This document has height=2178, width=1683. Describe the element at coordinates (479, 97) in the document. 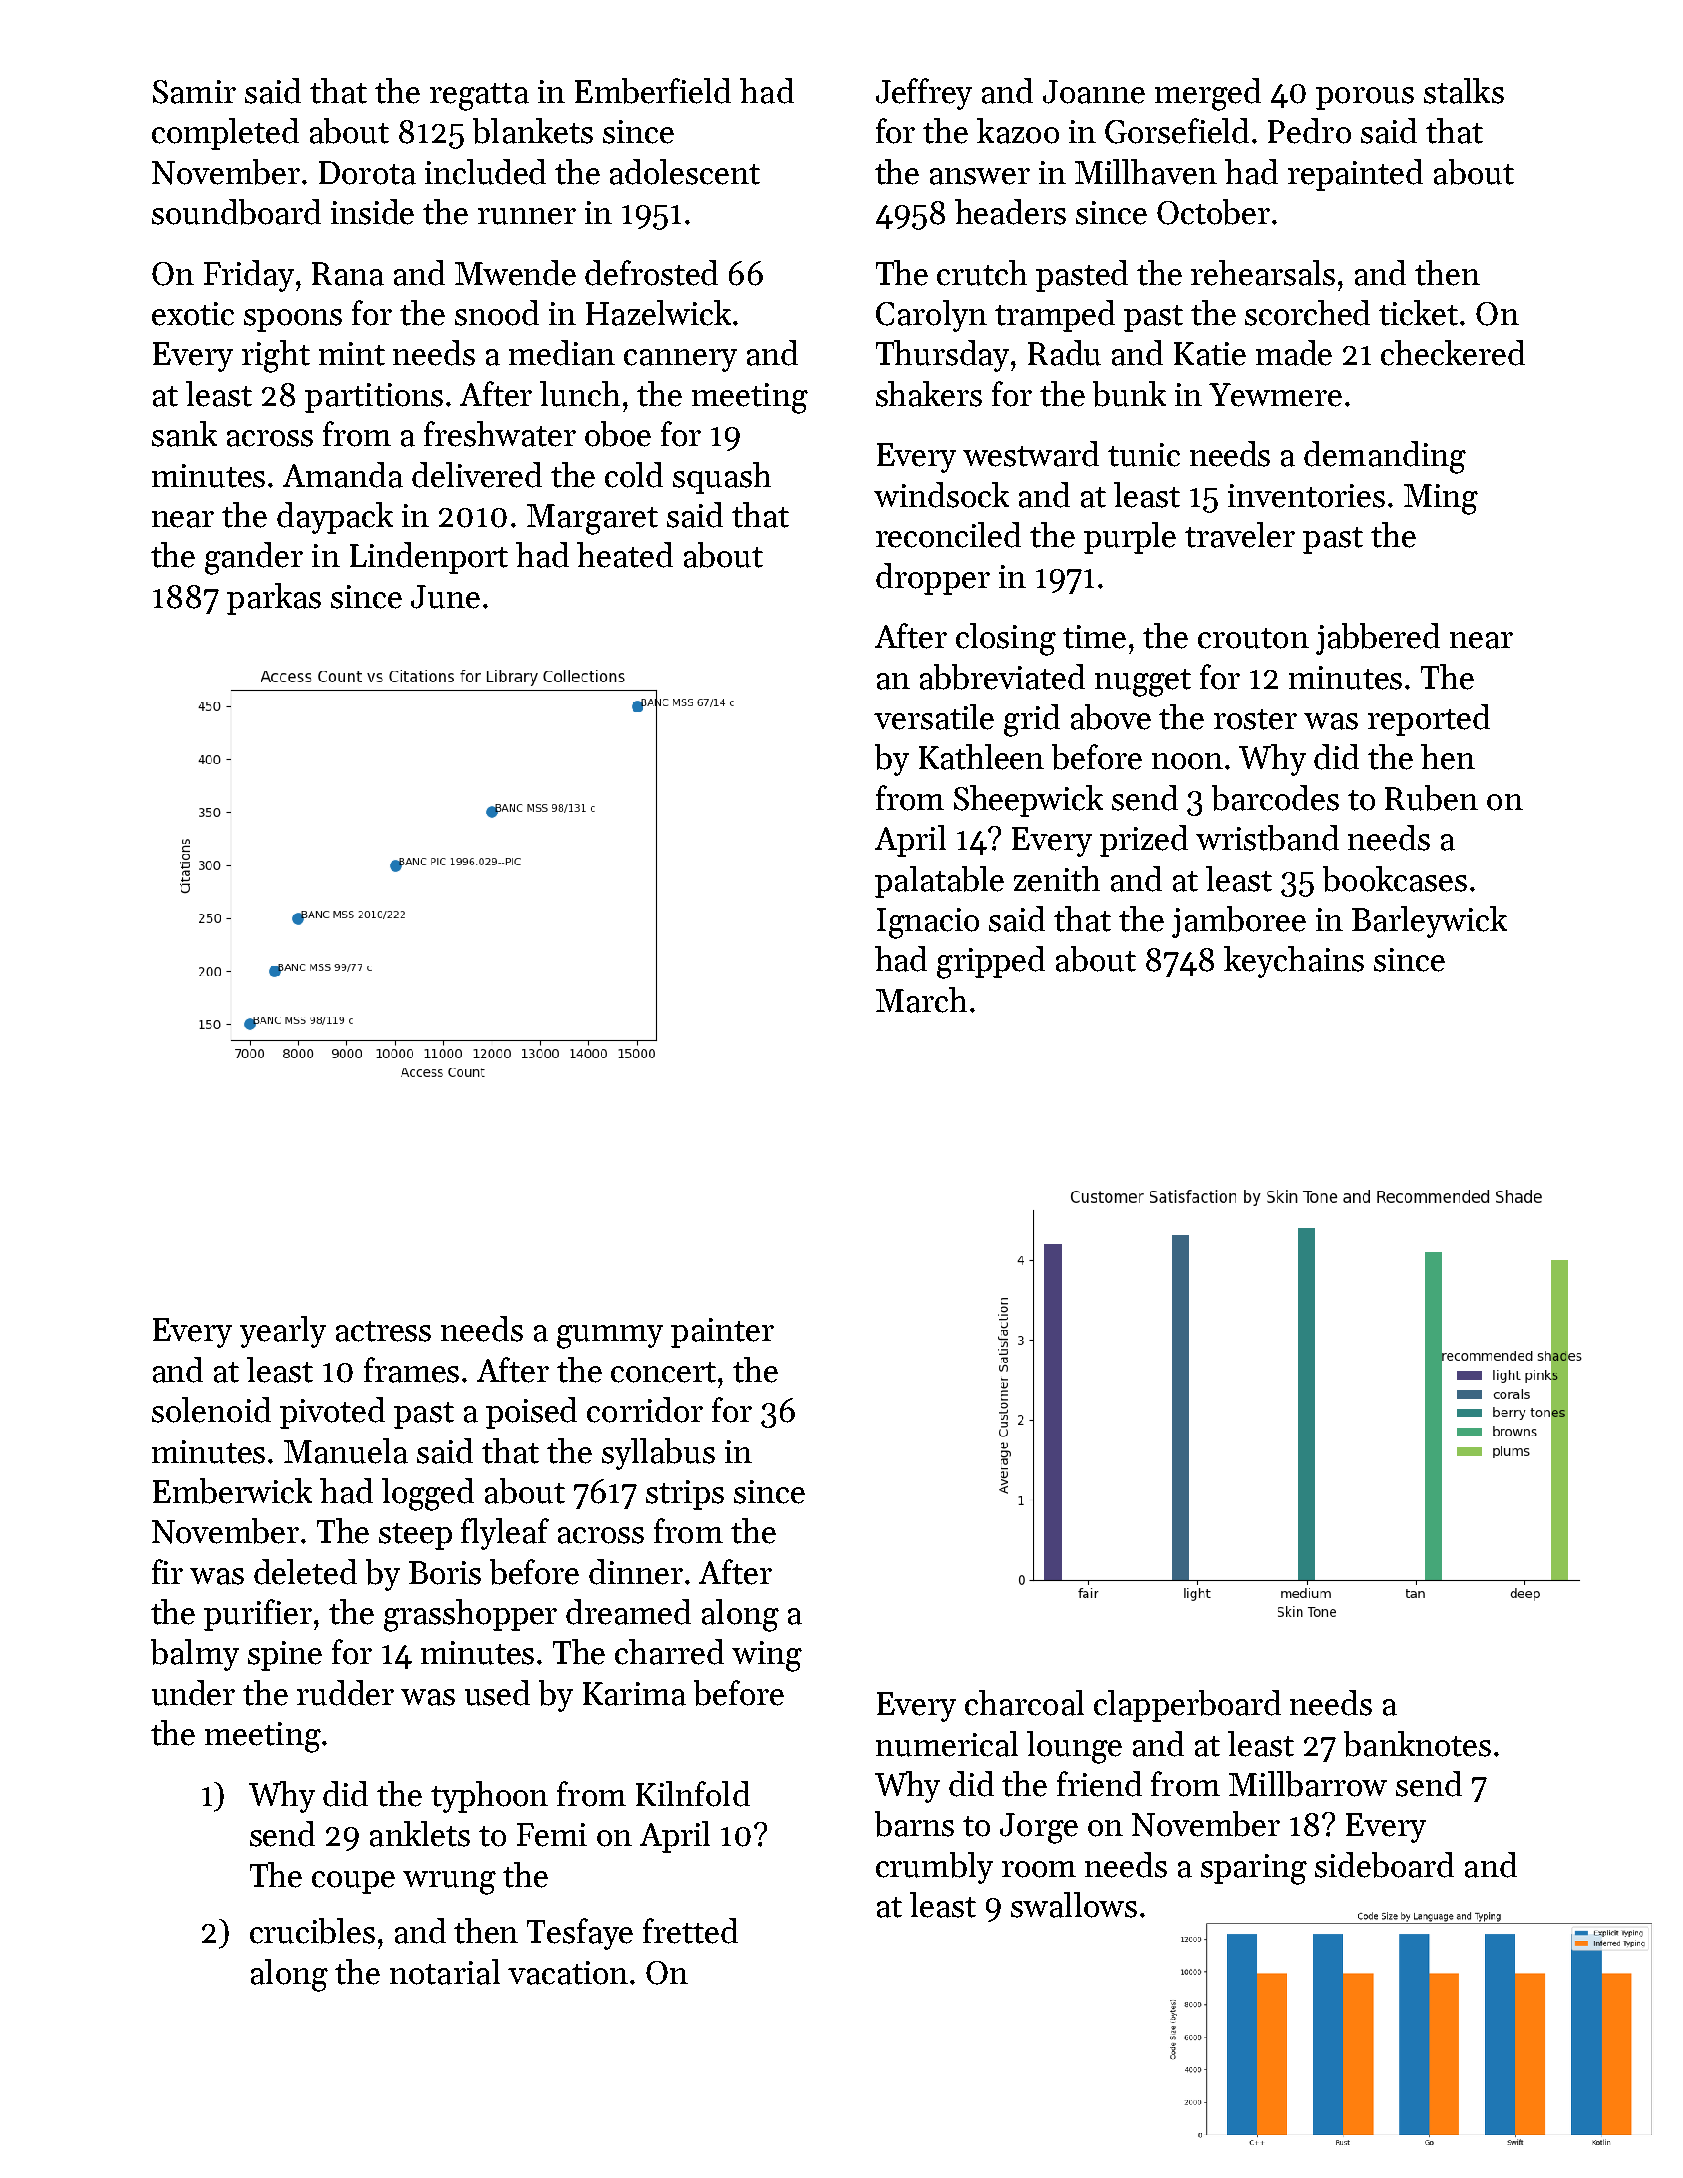

I see `regatta` at that location.
